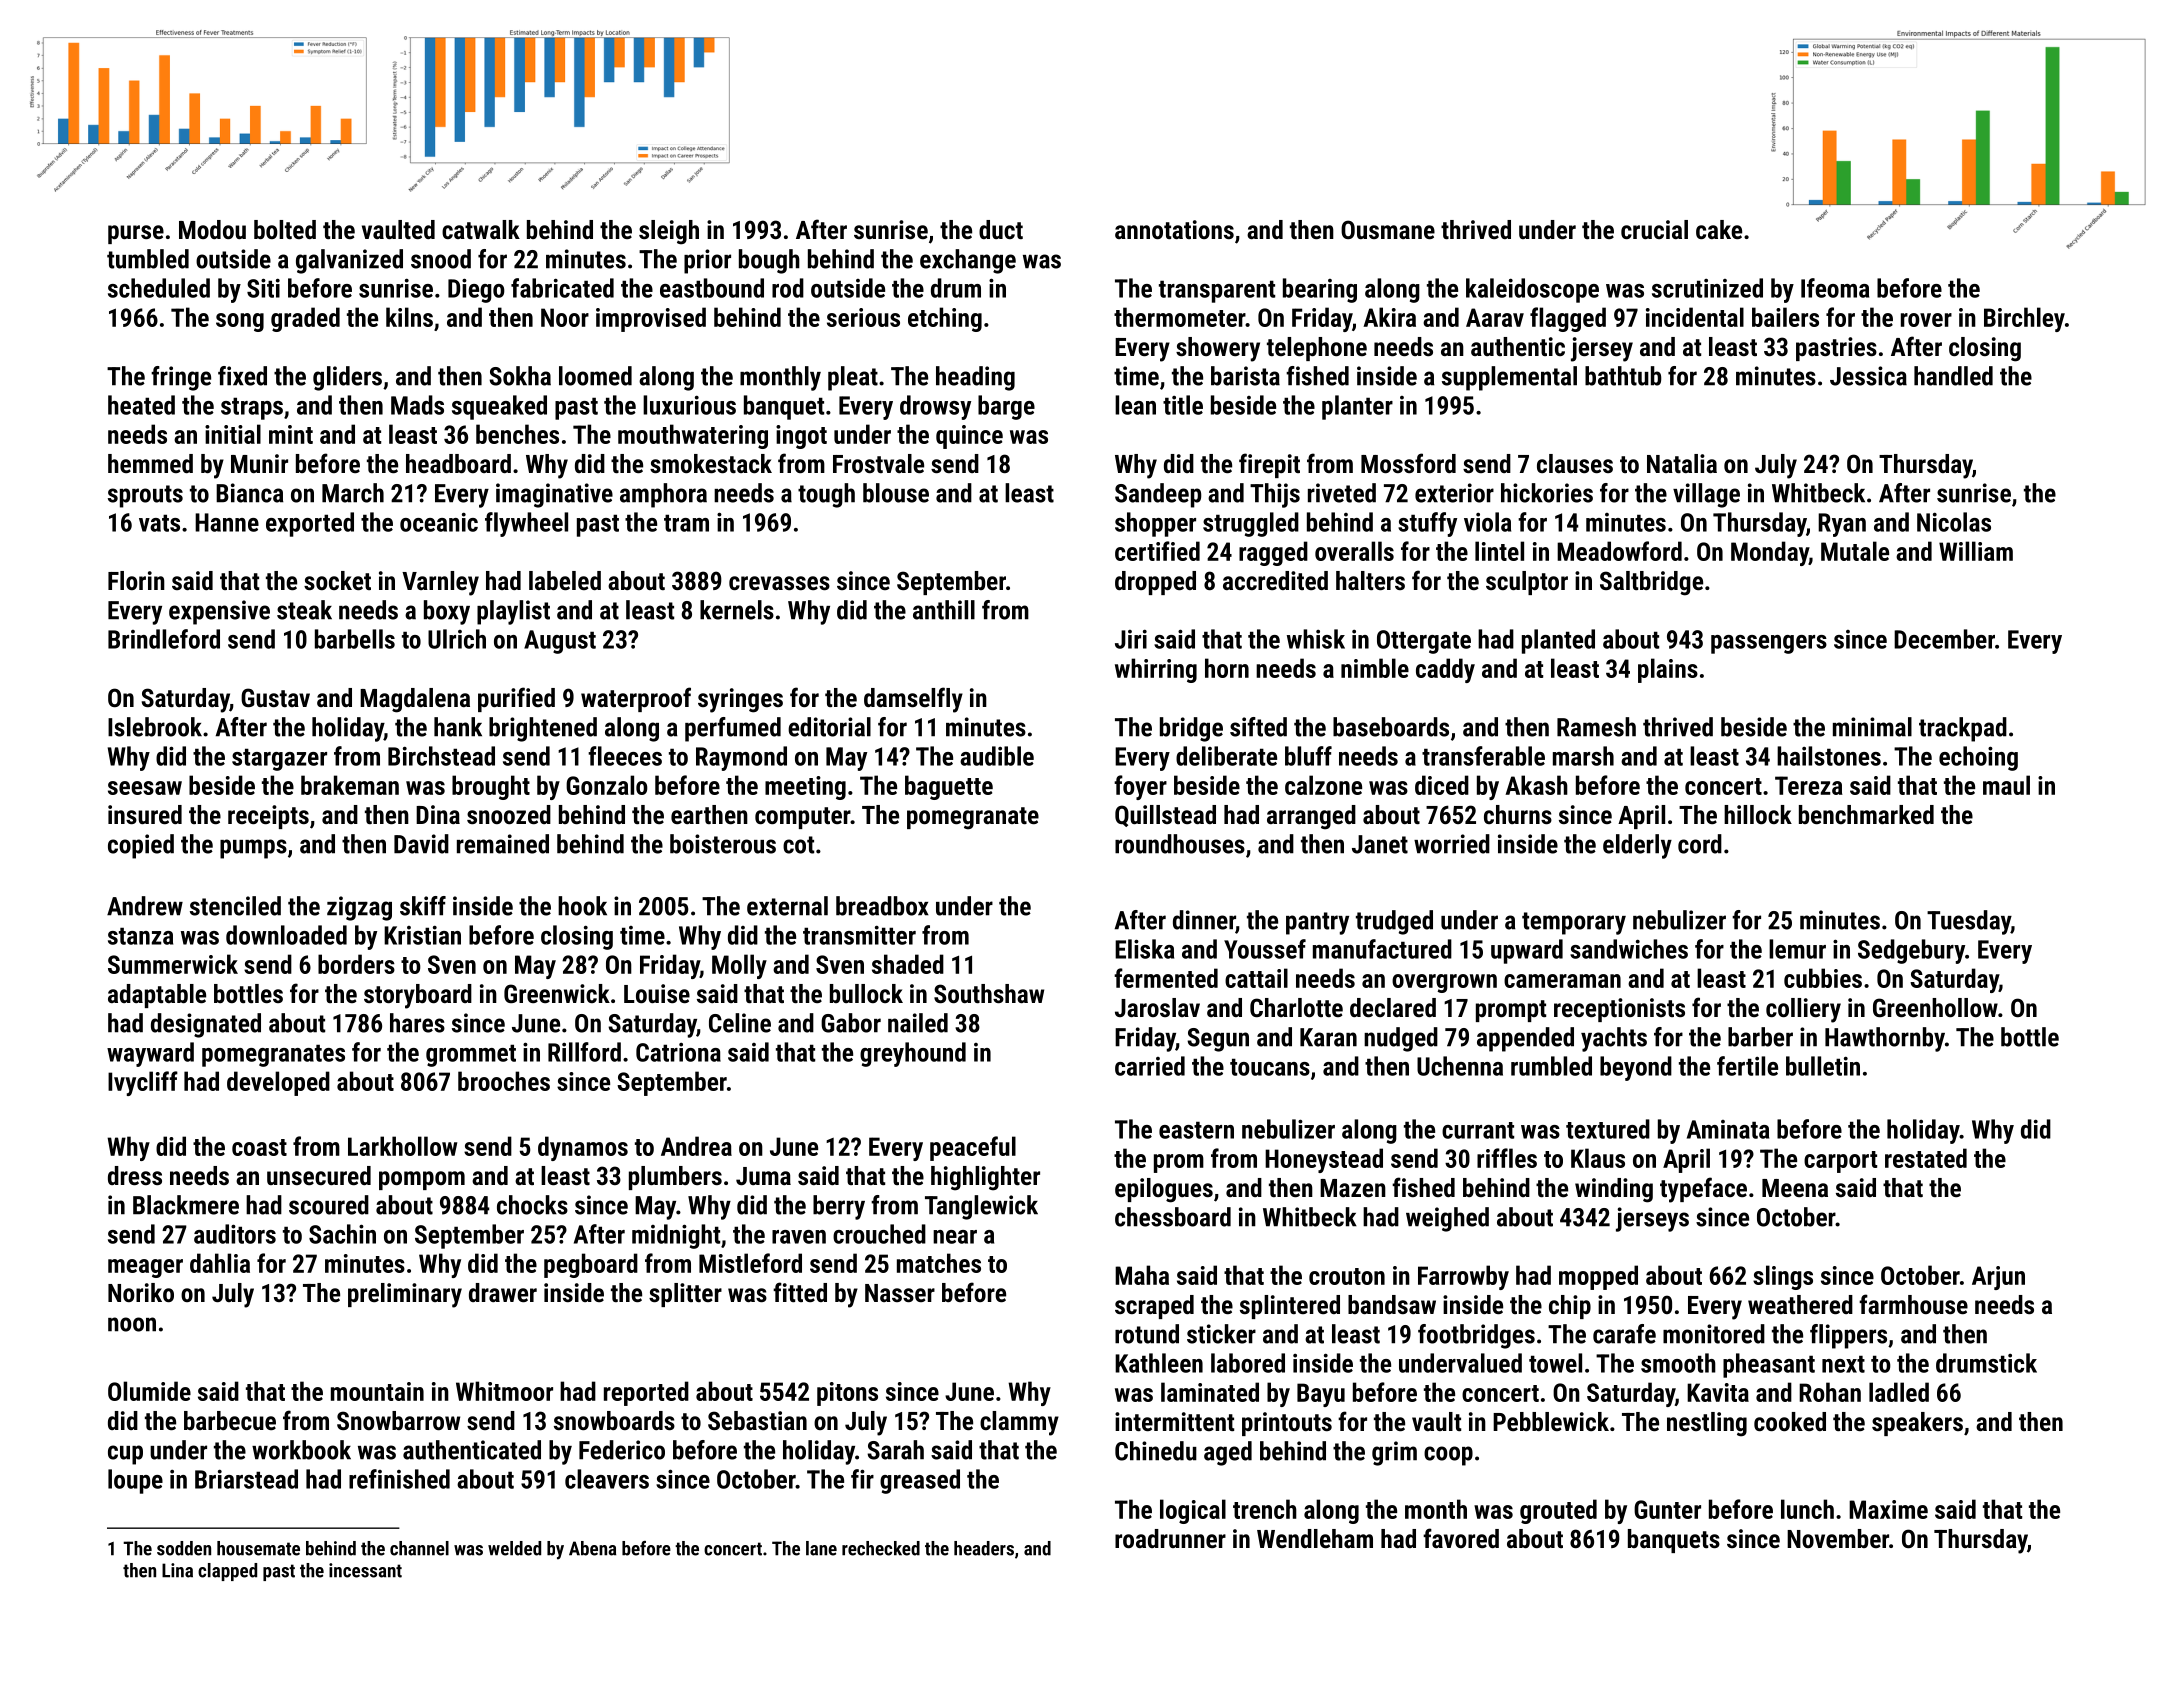 This screenshot has height=1683, width=2178. I want to click on flywheel, so click(526, 524).
